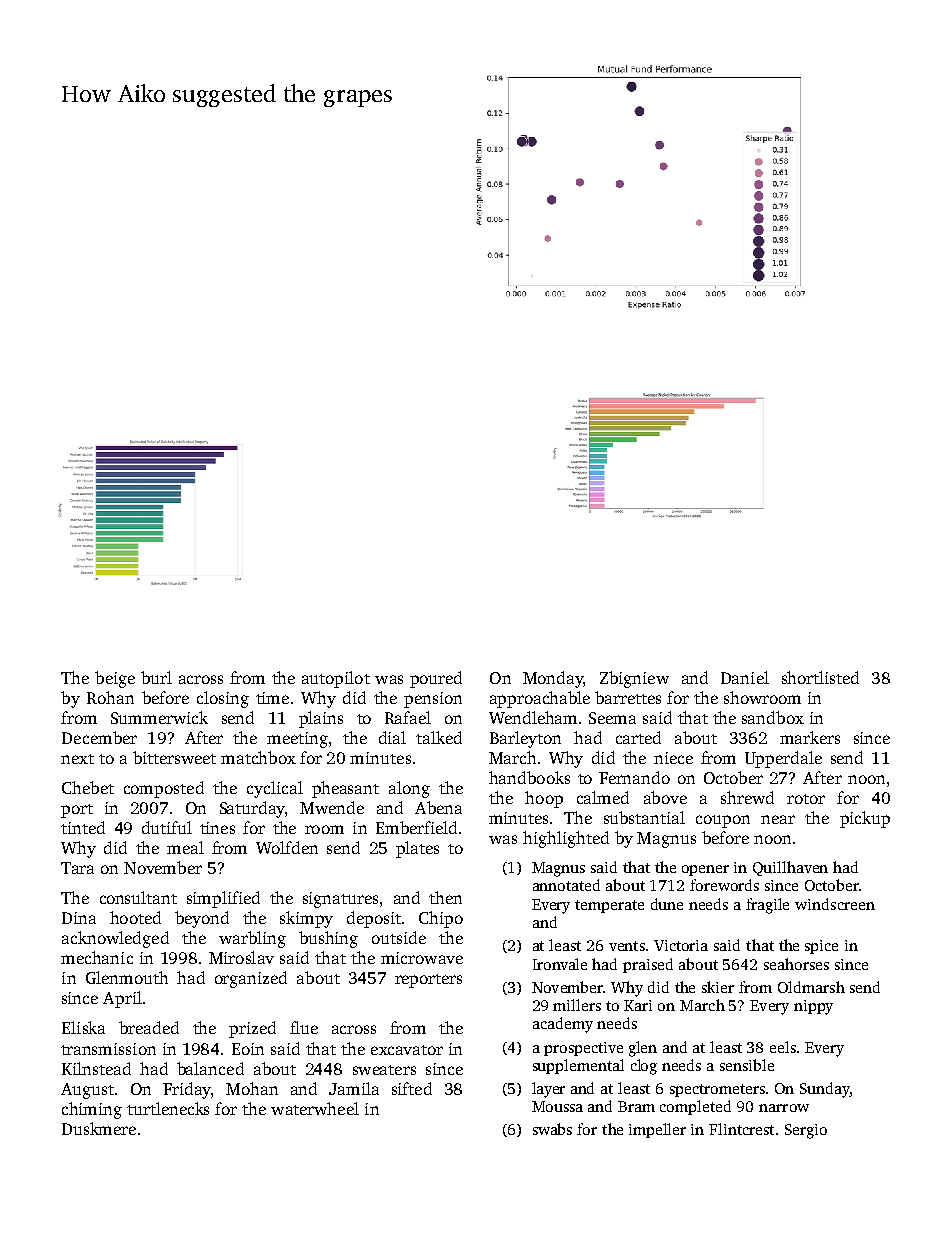 The image size is (952, 1233). Describe the element at coordinates (525, 739) in the image. I see `Barleyton` at that location.
